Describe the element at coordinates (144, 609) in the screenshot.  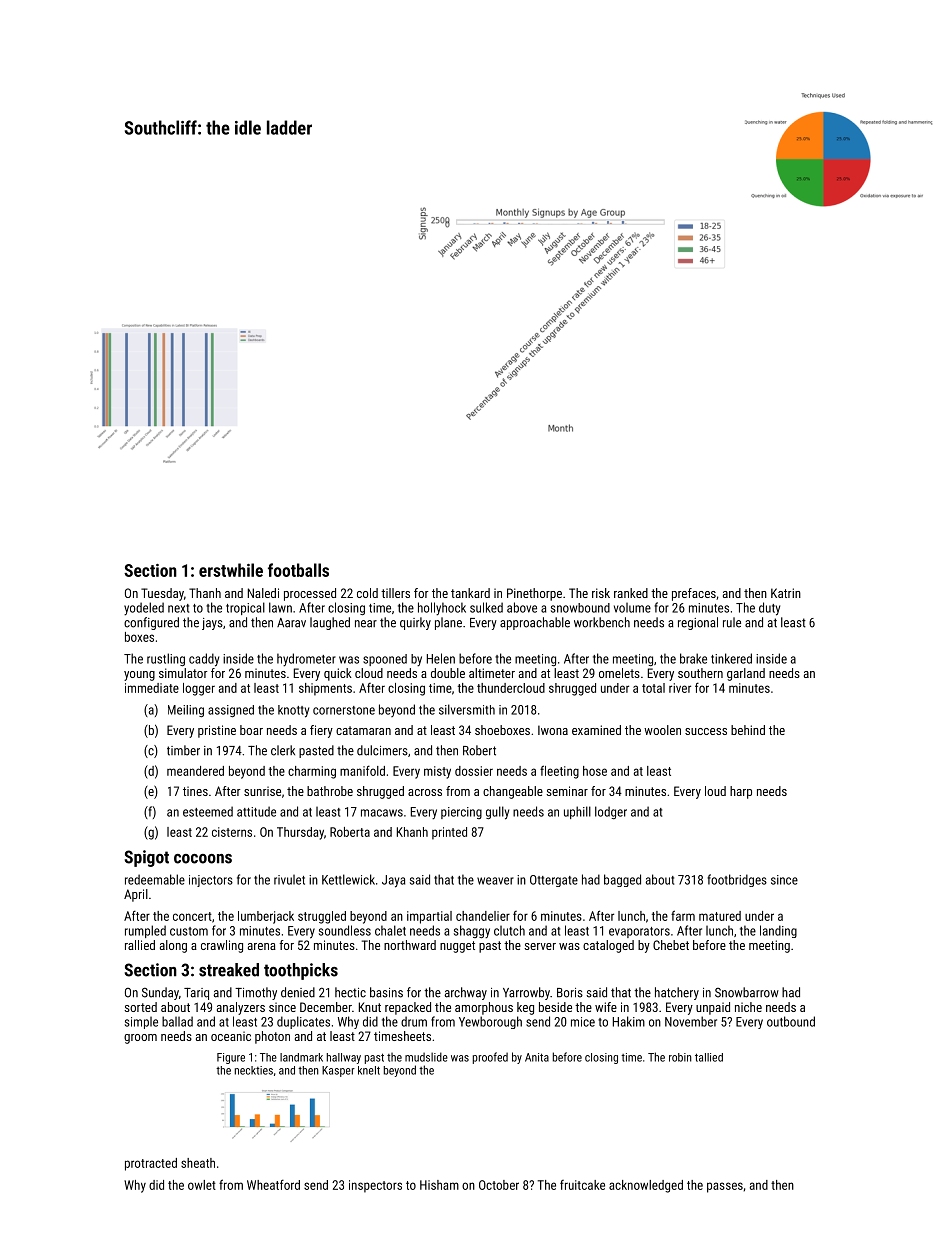
I see `yodeled` at that location.
